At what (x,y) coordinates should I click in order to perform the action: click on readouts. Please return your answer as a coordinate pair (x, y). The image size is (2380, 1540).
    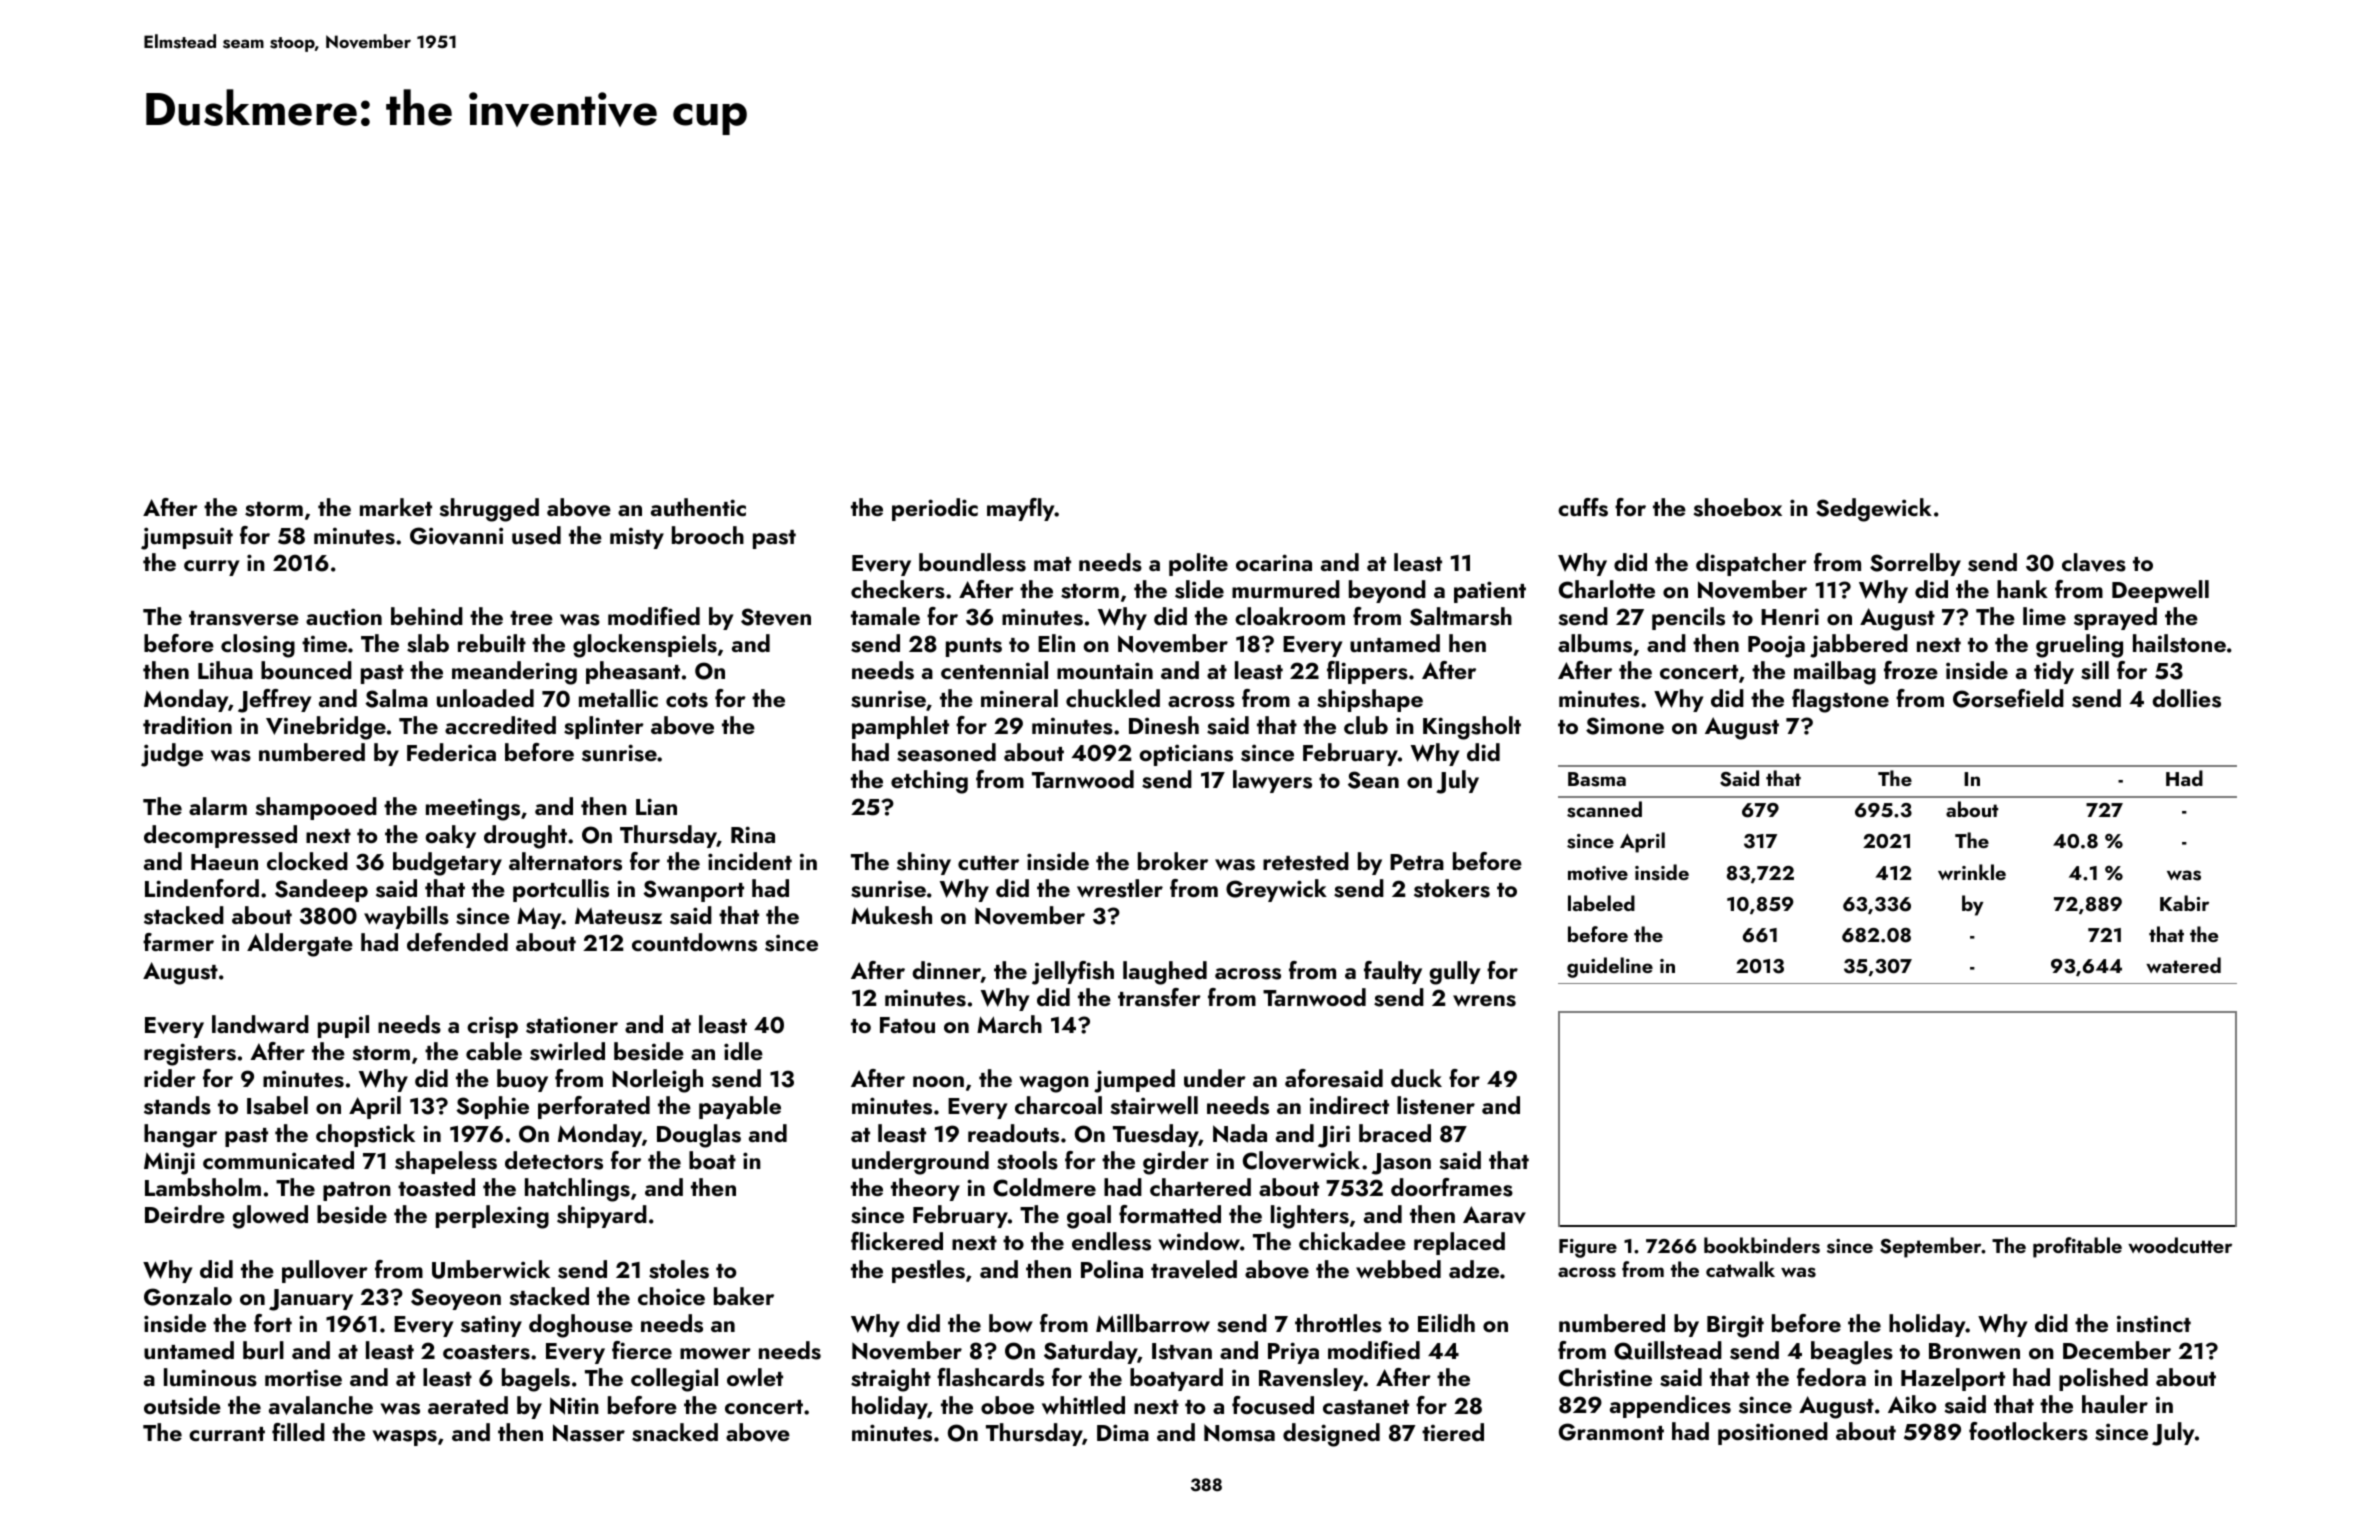
    Looking at the image, I should click on (1013, 1133).
